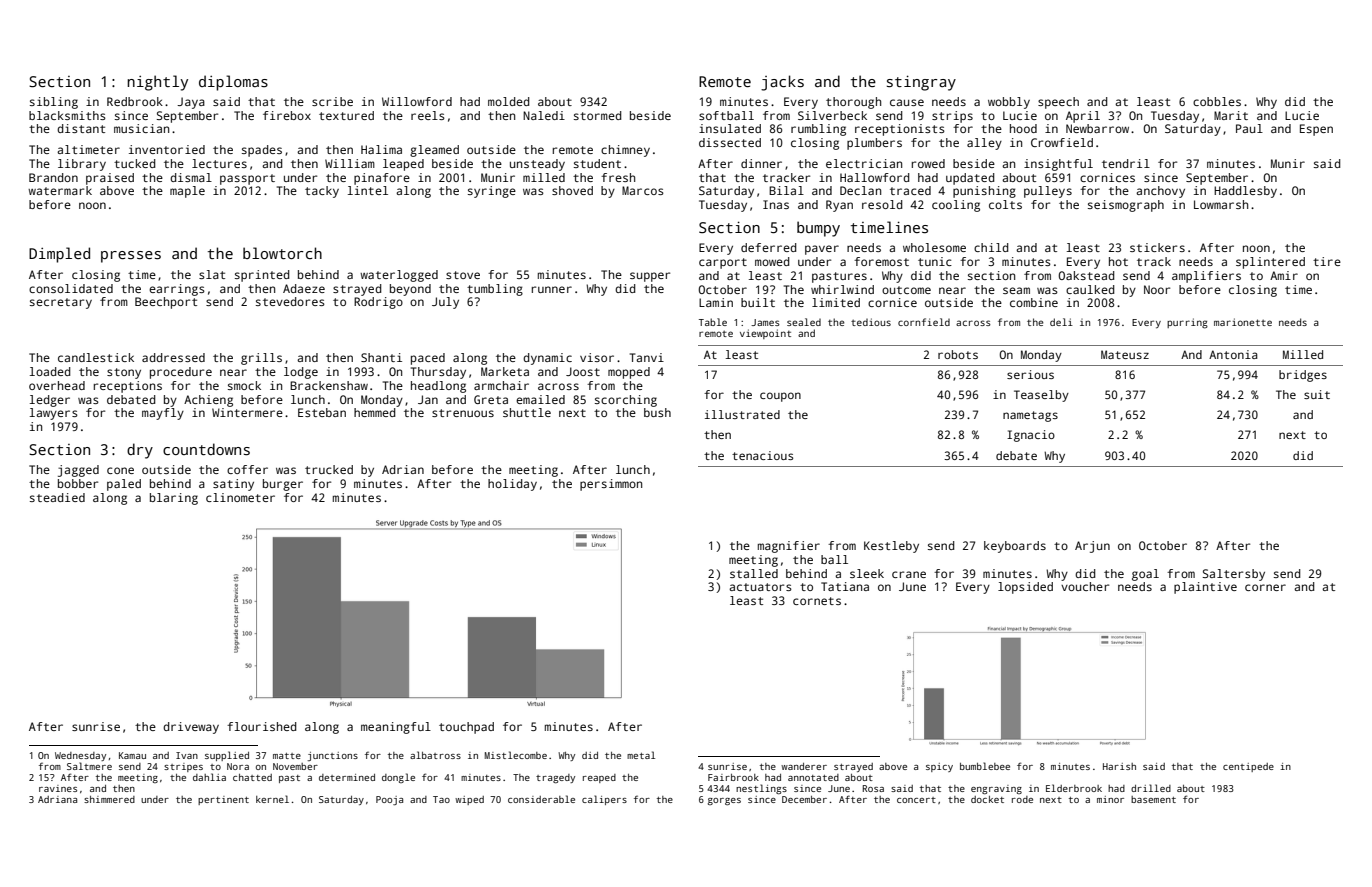 The width and height of the document is (1372, 887). Describe the element at coordinates (332, 101) in the document. I see `scribe` at that location.
